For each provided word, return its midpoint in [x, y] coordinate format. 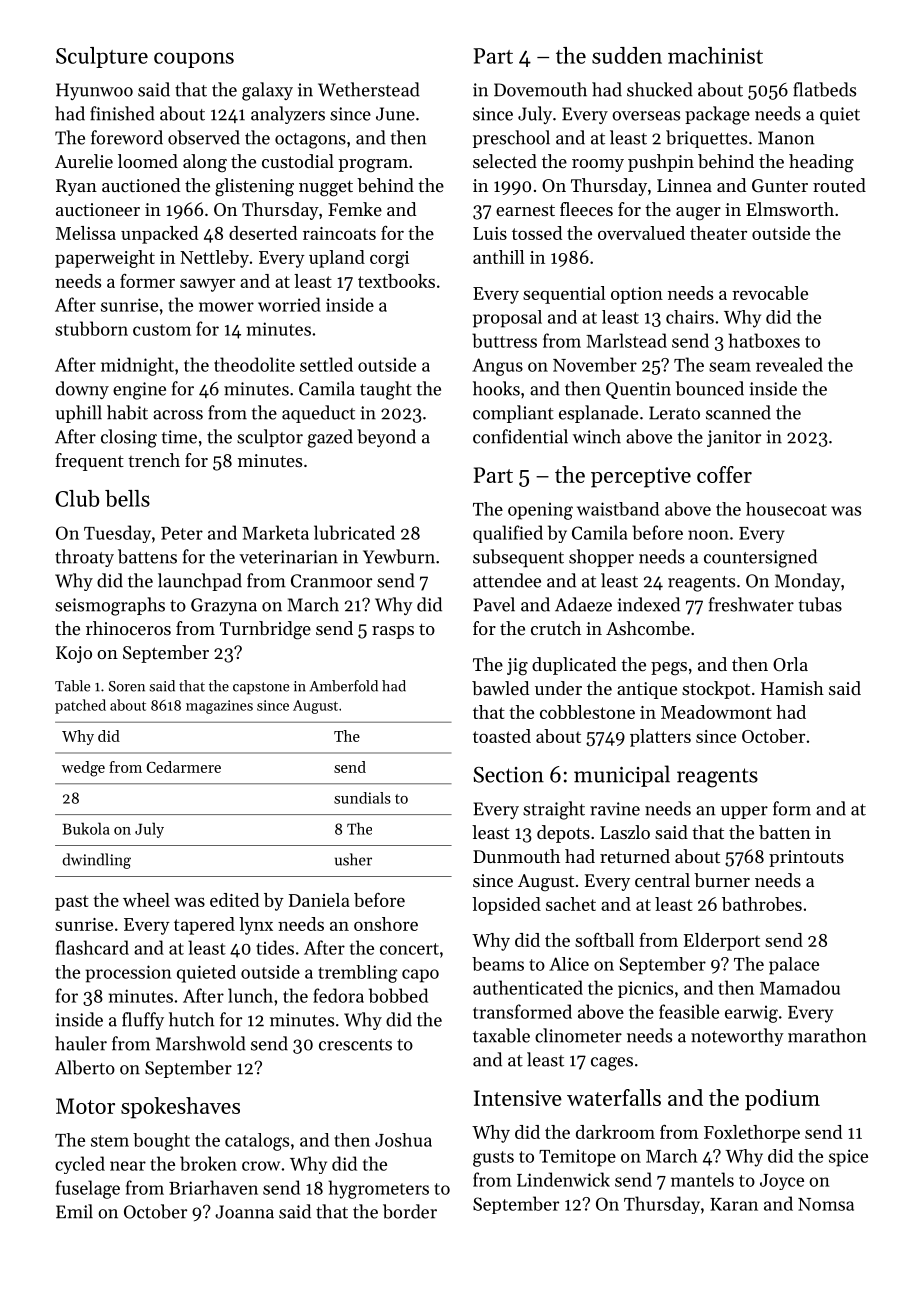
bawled [500, 688]
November [595, 364]
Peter [182, 533]
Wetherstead [369, 89]
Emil [74, 1211]
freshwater [751, 604]
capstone [261, 688]
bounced [710, 388]
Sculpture [102, 57]
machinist [715, 55]
